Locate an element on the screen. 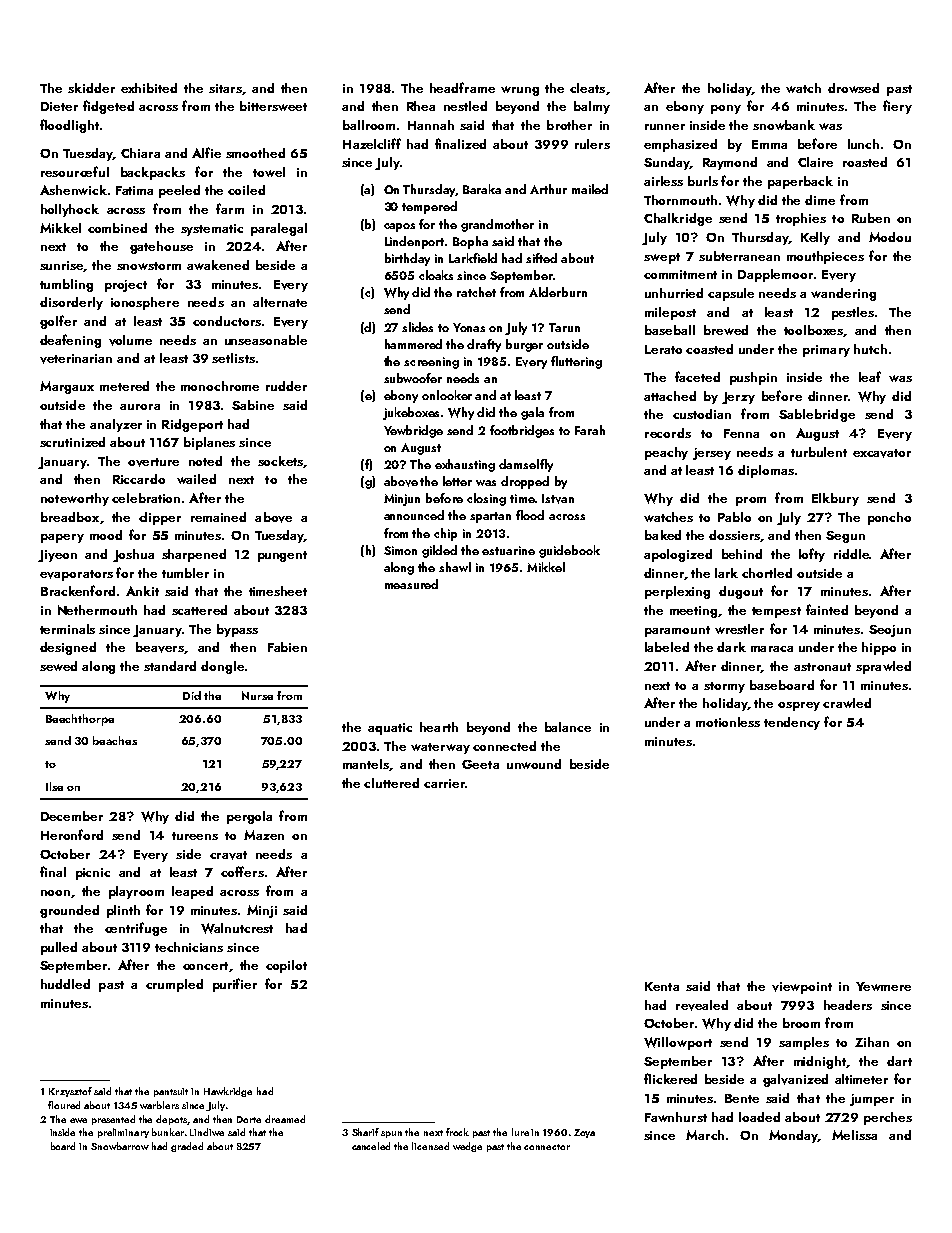  March is located at coordinates (705, 1135).
